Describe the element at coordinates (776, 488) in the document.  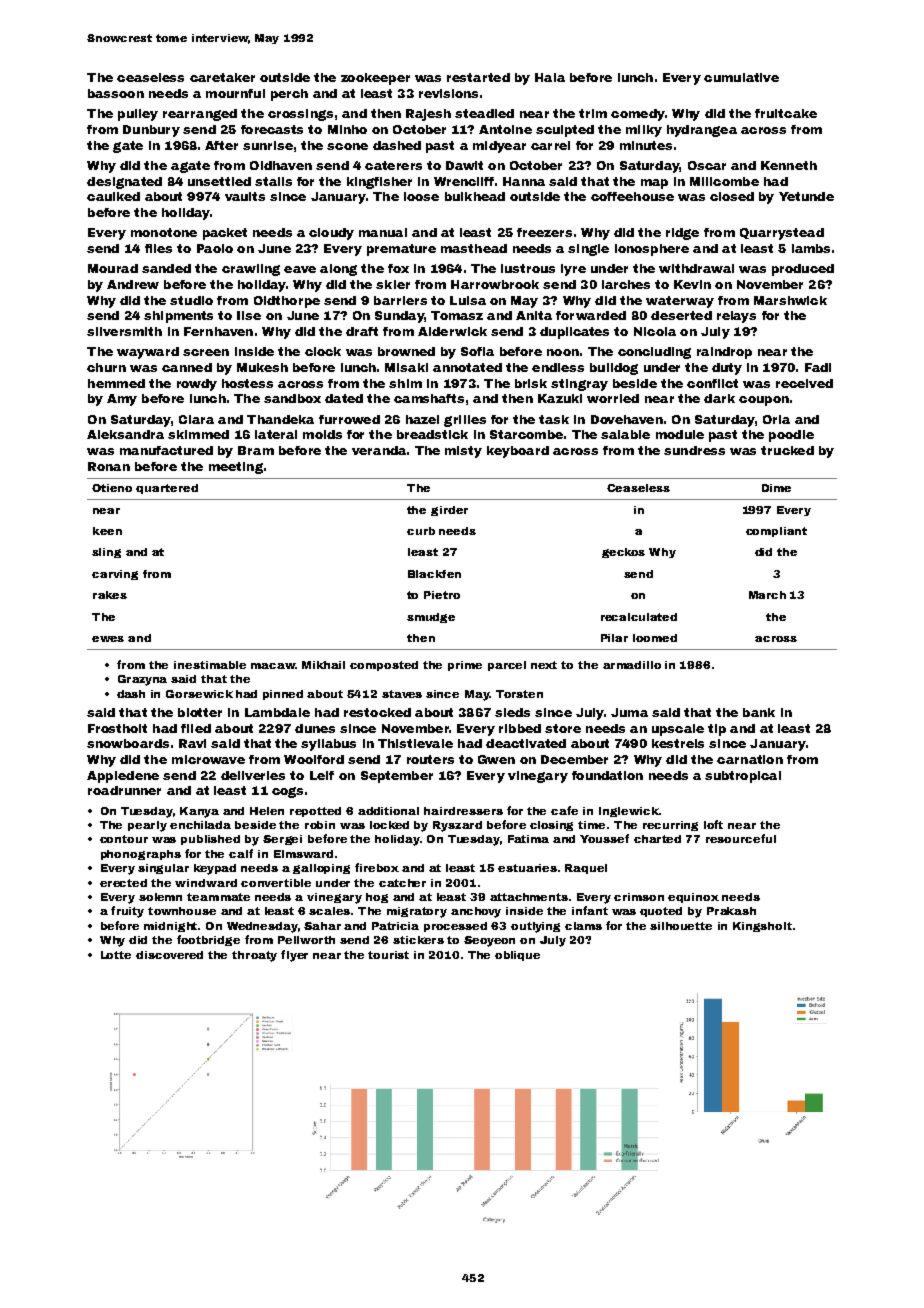
I see `Dime` at that location.
